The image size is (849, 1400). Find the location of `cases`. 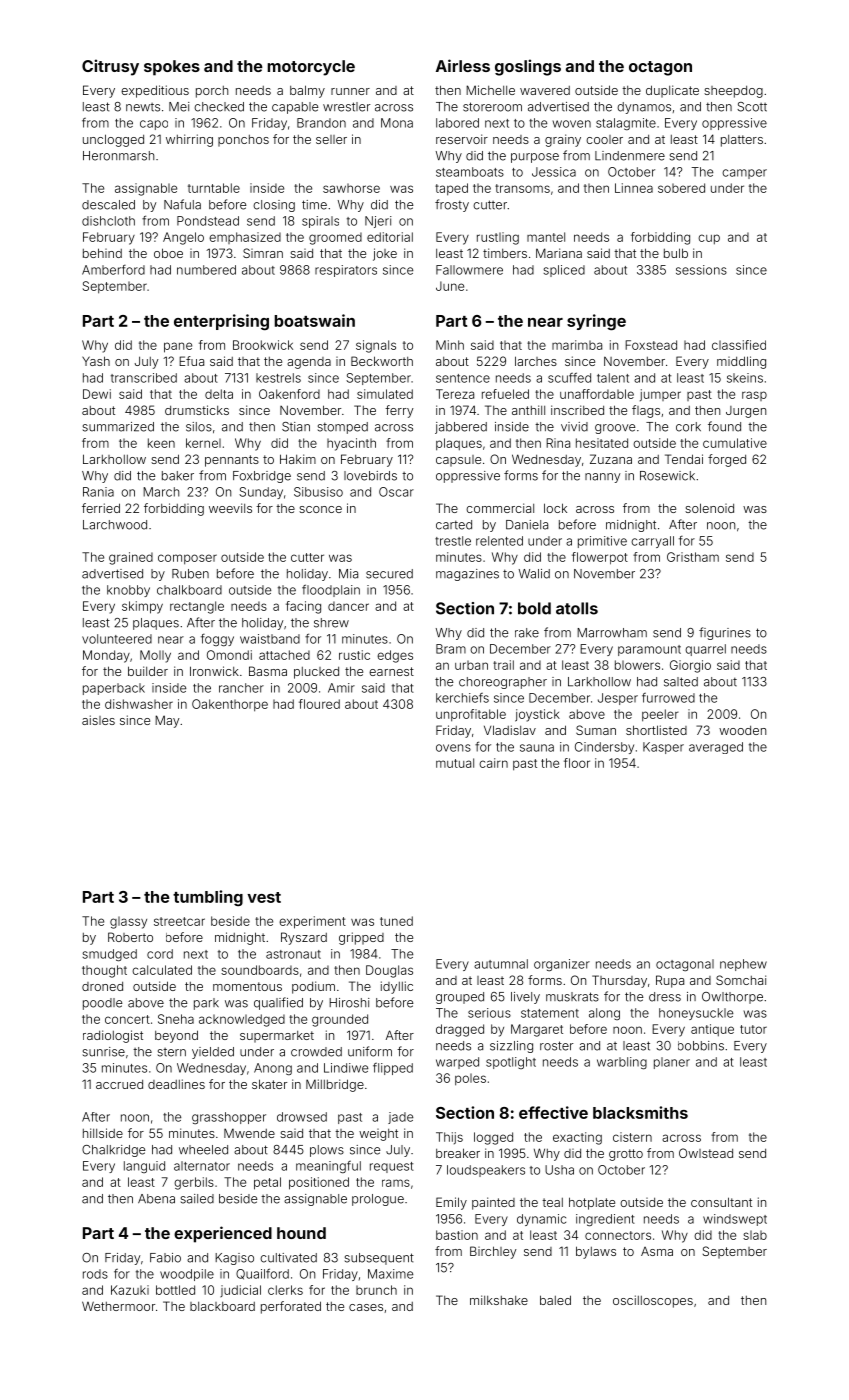

cases is located at coordinates (366, 1307).
